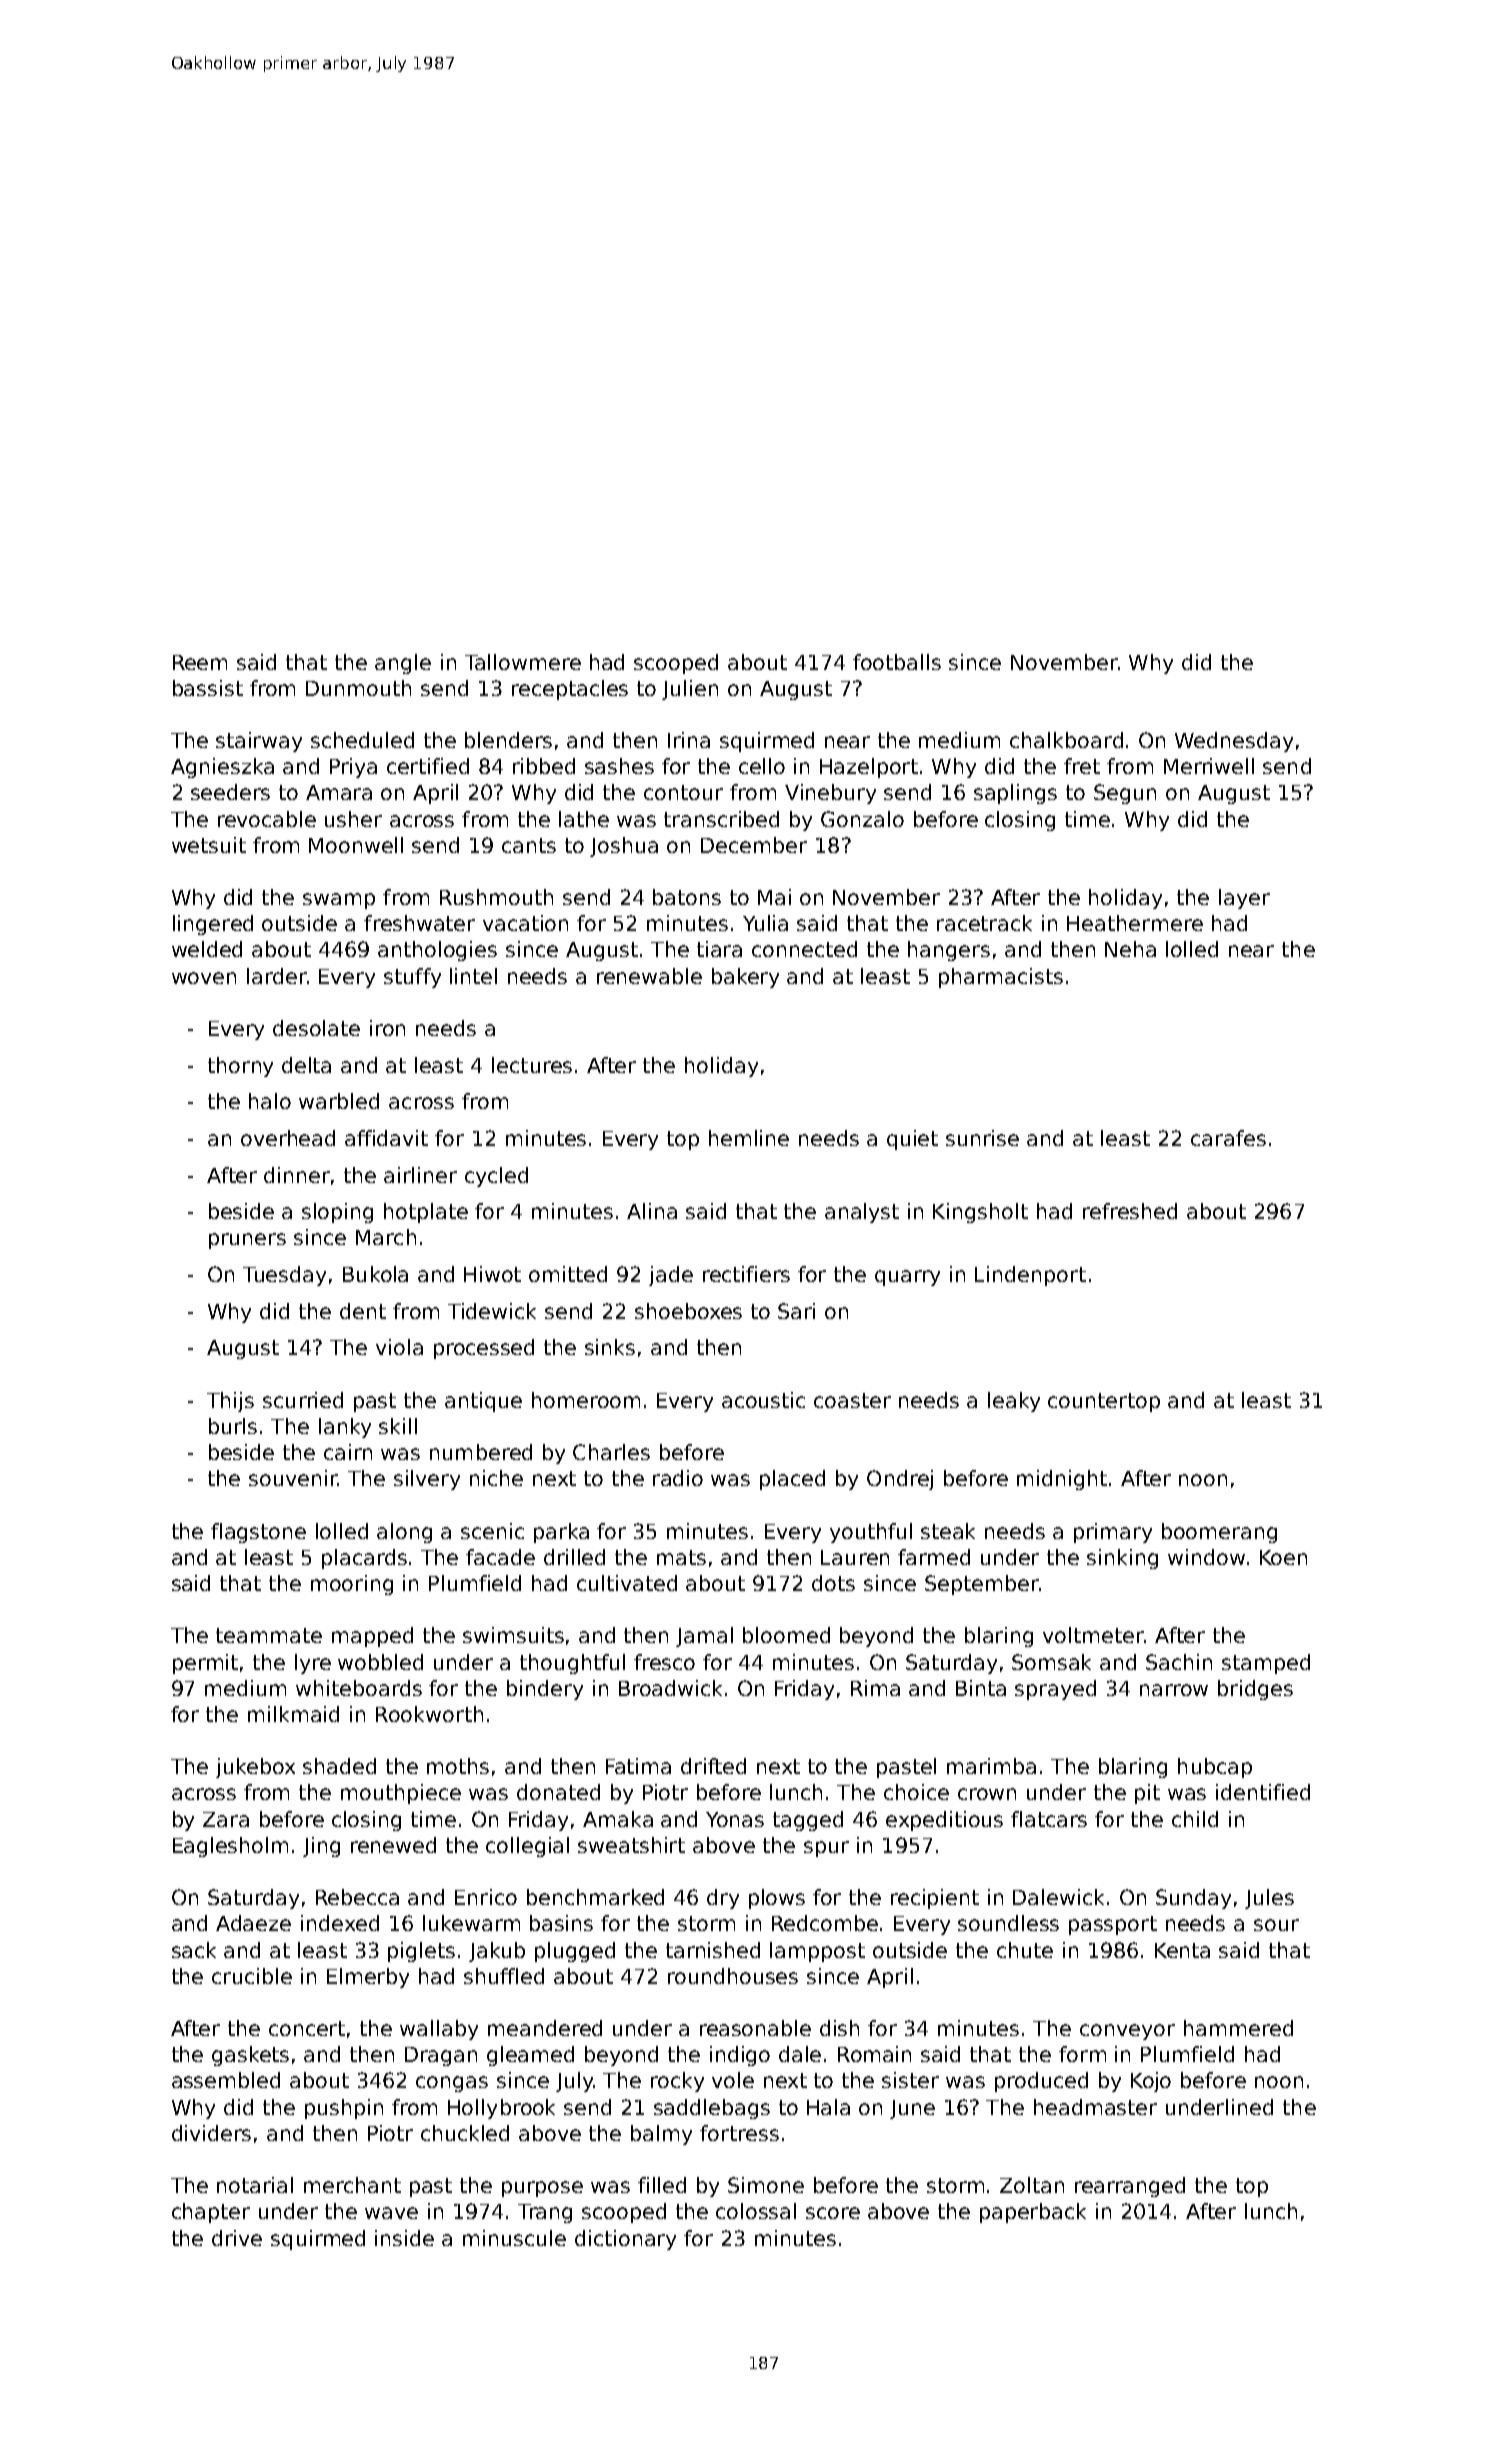 The image size is (1496, 2464). What do you see at coordinates (1244, 899) in the screenshot?
I see `layer` at bounding box center [1244, 899].
